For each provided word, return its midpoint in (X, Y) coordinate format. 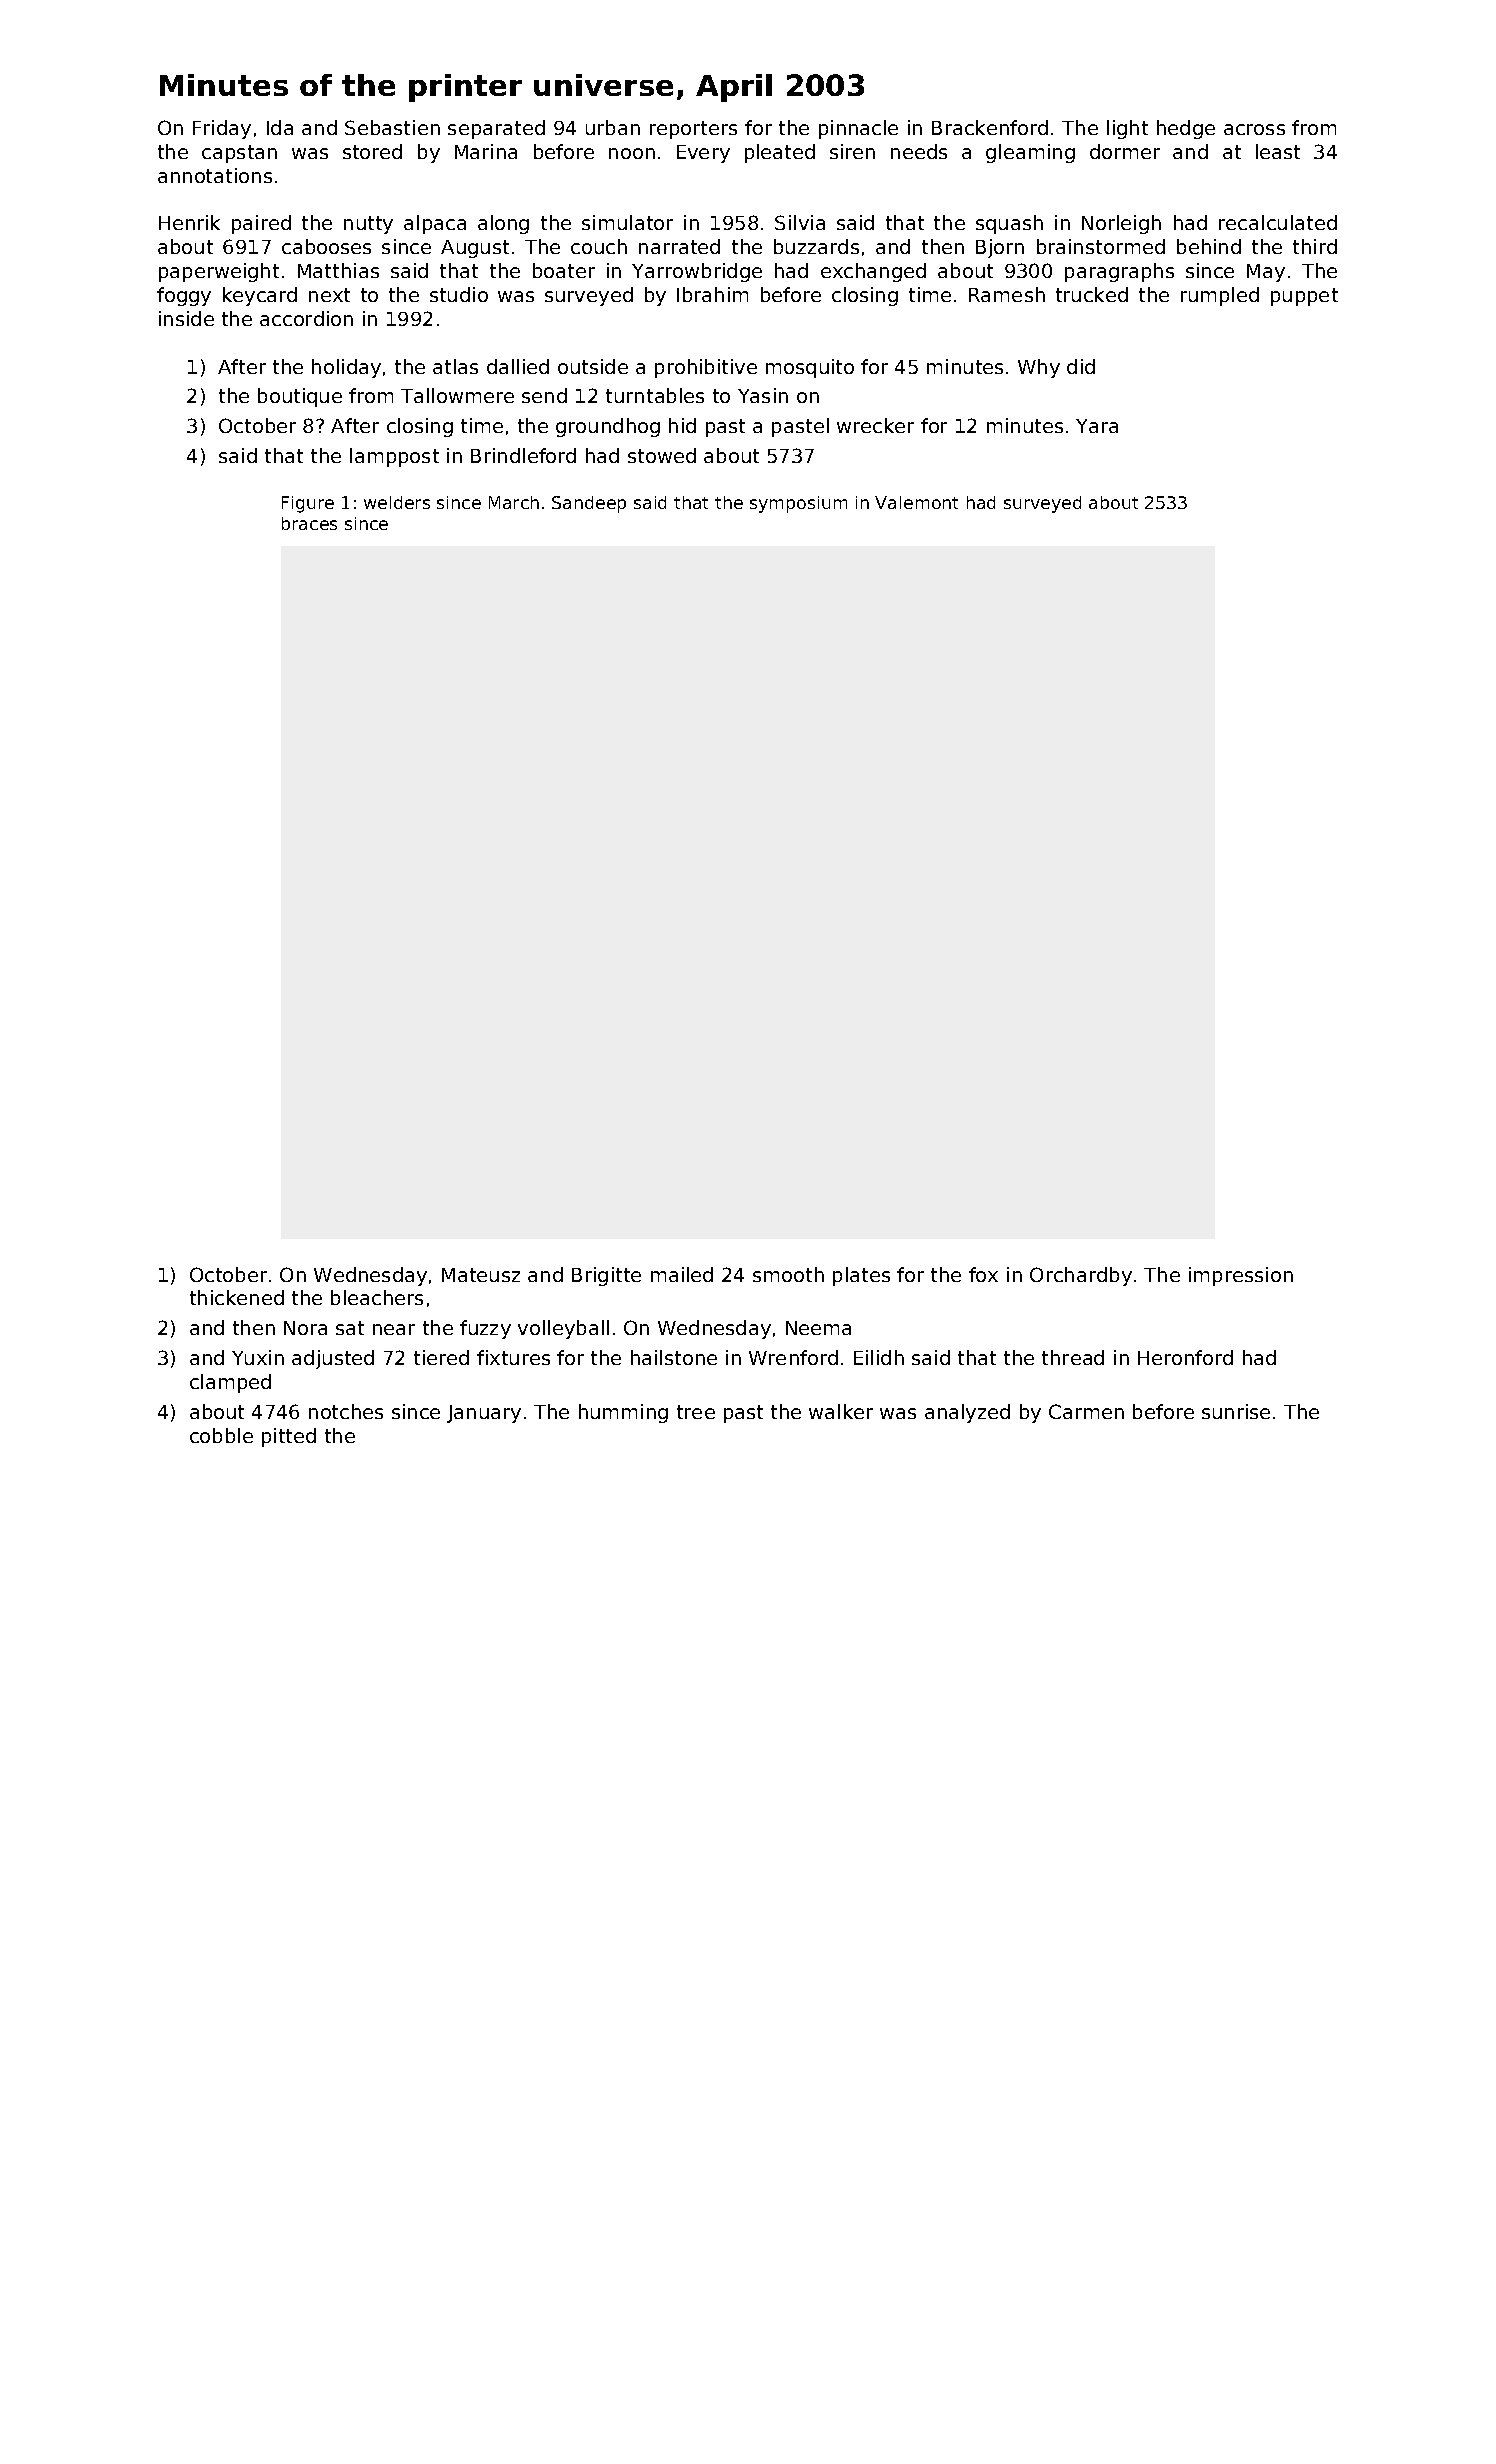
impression (1241, 1276)
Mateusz (481, 1275)
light (1127, 129)
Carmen (1086, 1411)
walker (841, 1411)
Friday (222, 129)
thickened (237, 1297)
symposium (798, 504)
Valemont (916, 502)
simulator (627, 222)
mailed (682, 1274)
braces (309, 523)
